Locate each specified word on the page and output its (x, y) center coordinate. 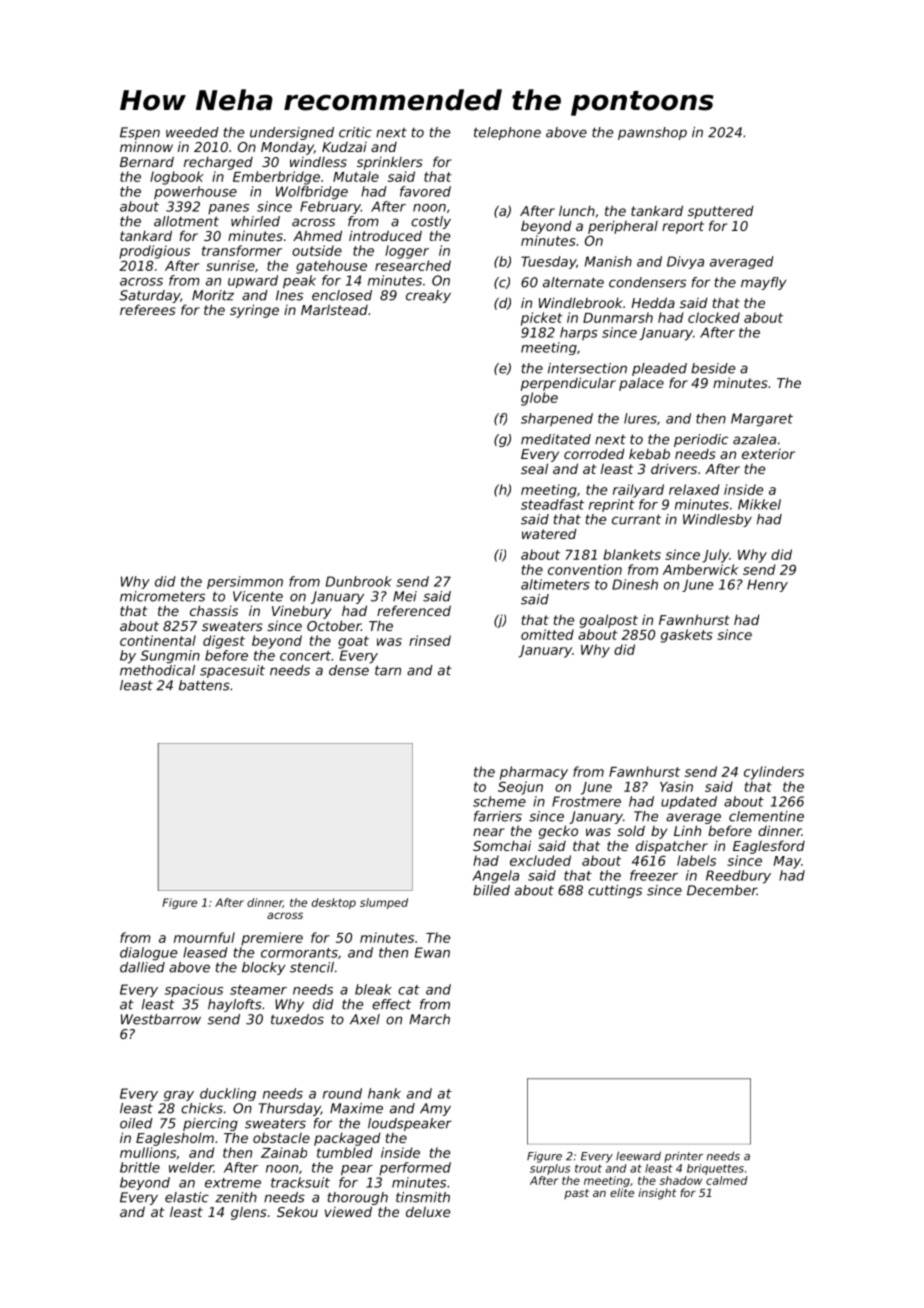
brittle (140, 1167)
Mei (405, 596)
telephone (507, 133)
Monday (287, 148)
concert (305, 656)
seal (534, 468)
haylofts (235, 1005)
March (430, 1019)
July (716, 556)
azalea (754, 439)
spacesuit (232, 671)
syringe (254, 311)
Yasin (676, 786)
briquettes (715, 1169)
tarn (388, 670)
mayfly (764, 283)
